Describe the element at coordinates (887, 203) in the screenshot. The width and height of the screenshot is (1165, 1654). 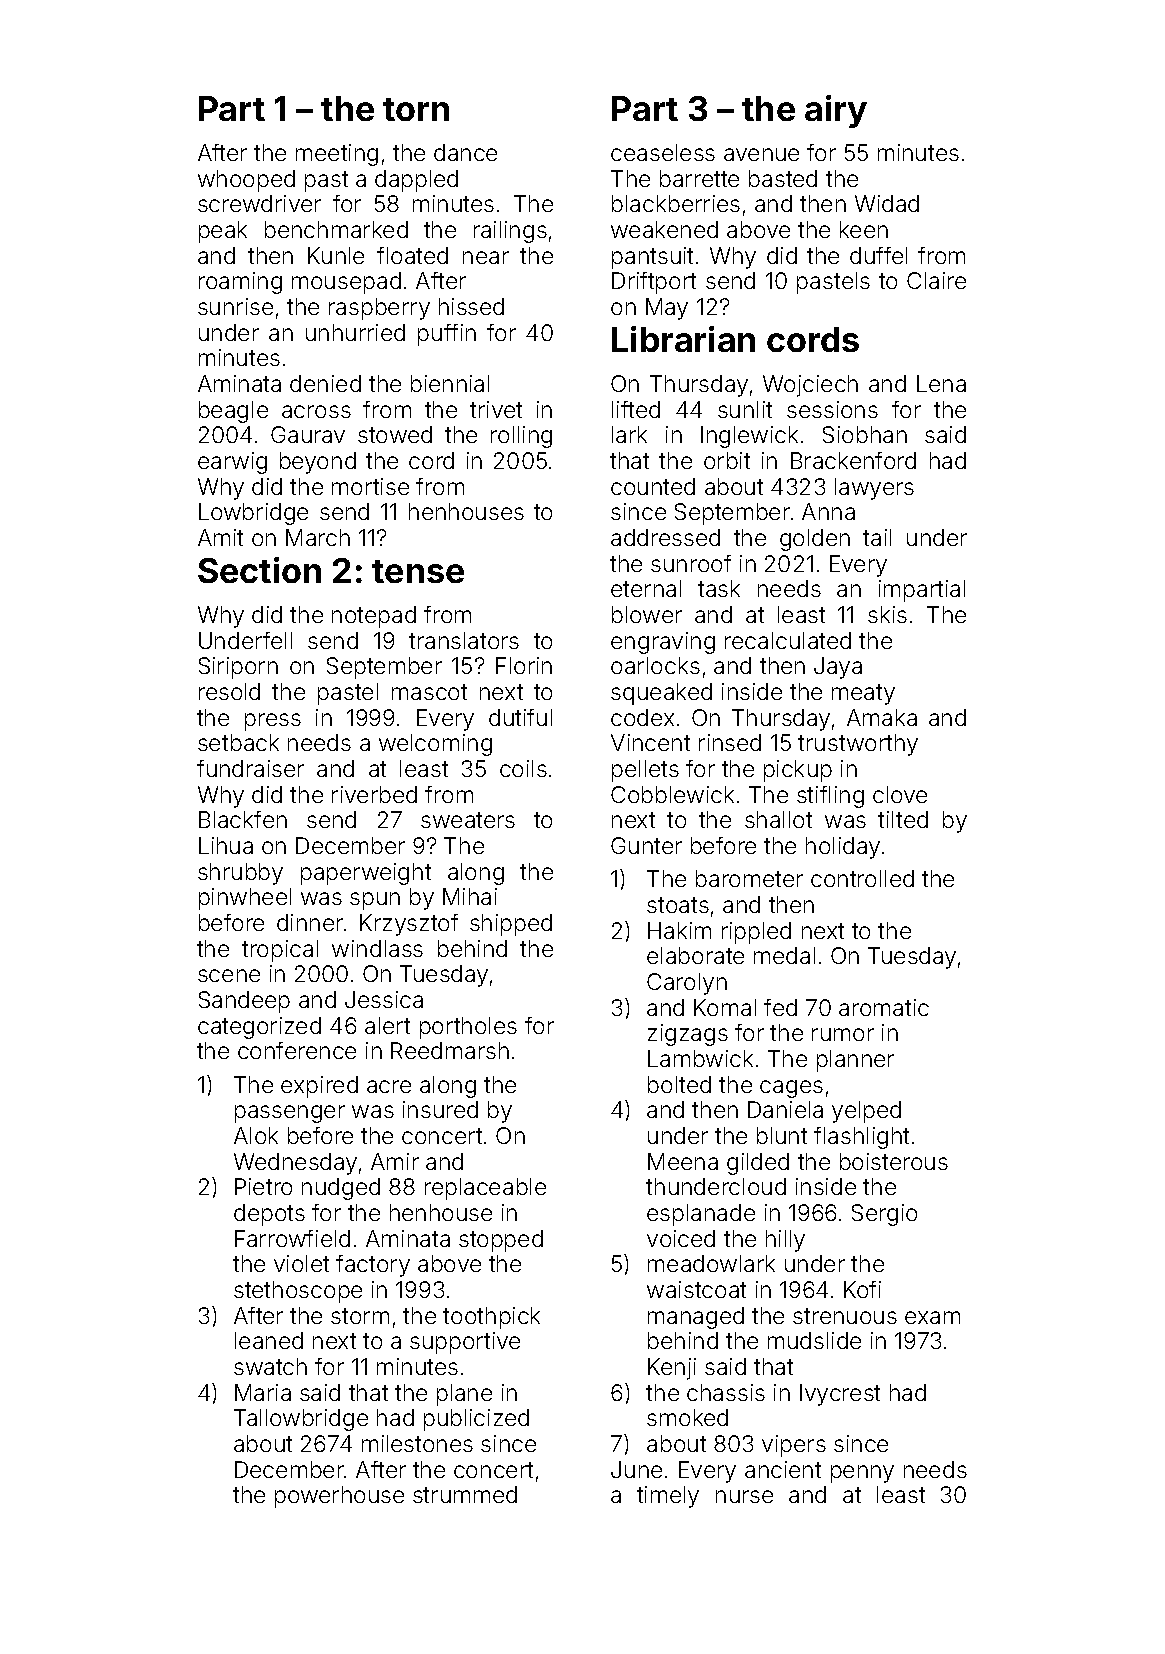
I see `Widad` at that location.
